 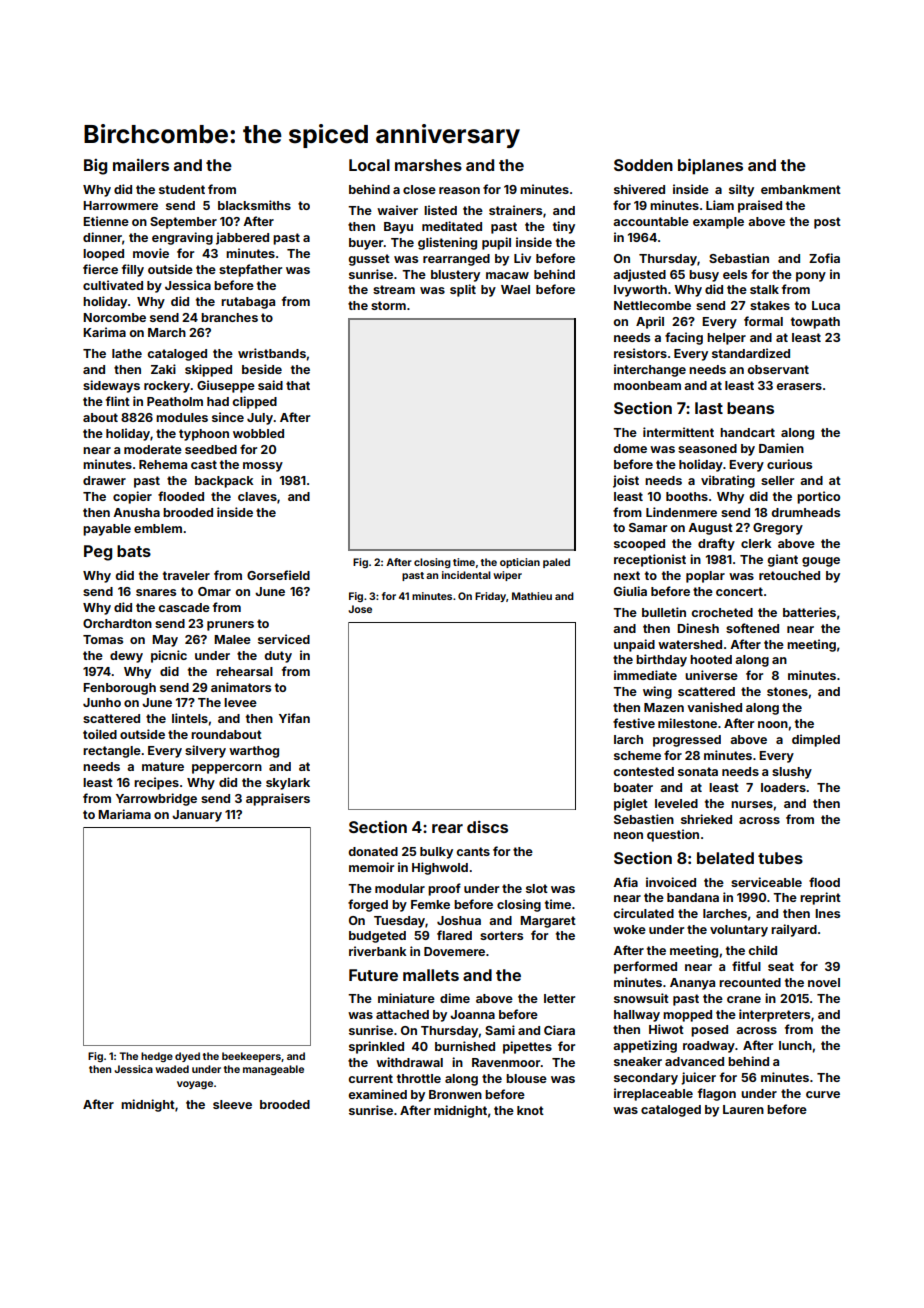 I want to click on student, so click(x=182, y=189).
